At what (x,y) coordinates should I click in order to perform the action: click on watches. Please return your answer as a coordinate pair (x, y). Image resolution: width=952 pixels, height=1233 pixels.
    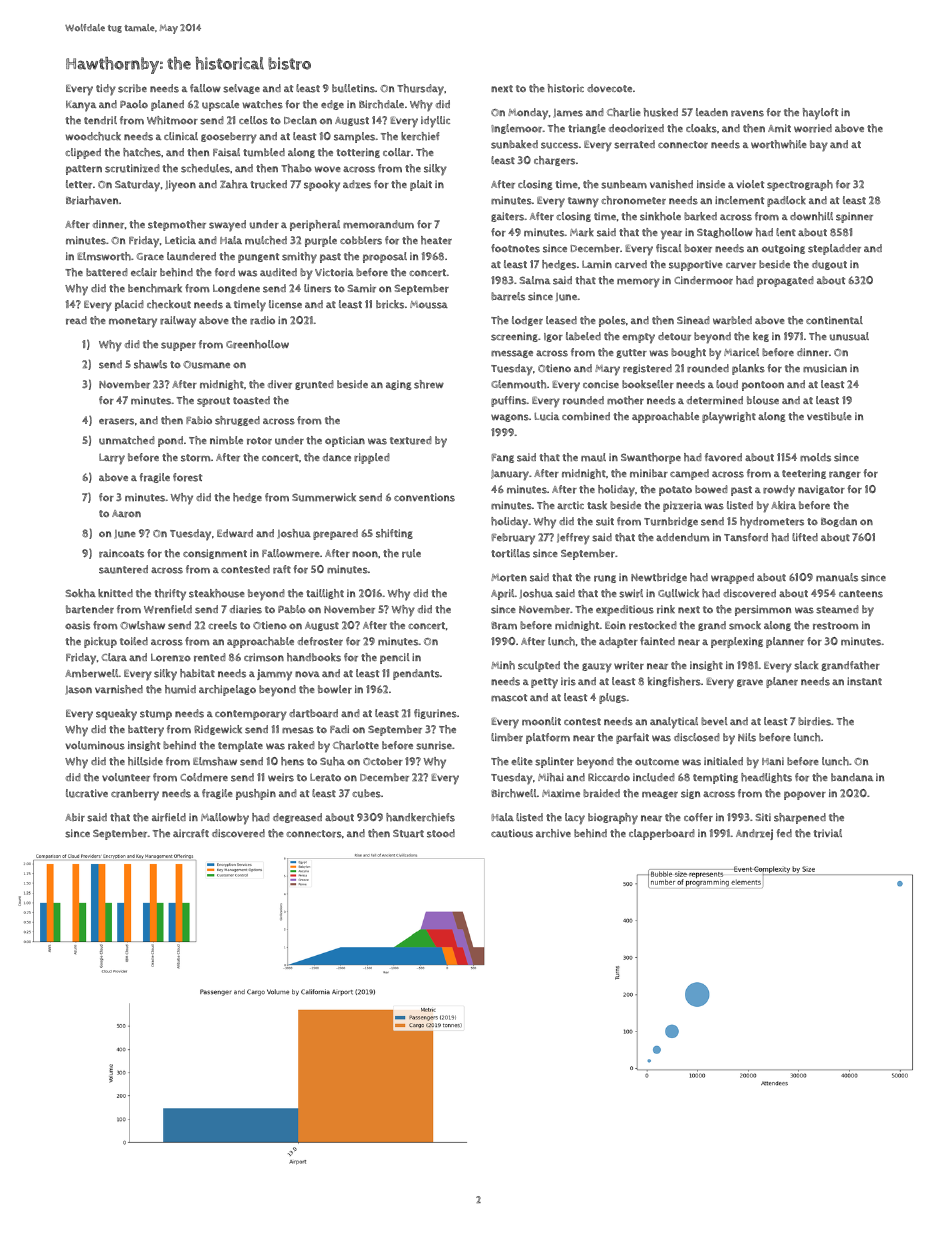
    Looking at the image, I should click on (263, 104).
